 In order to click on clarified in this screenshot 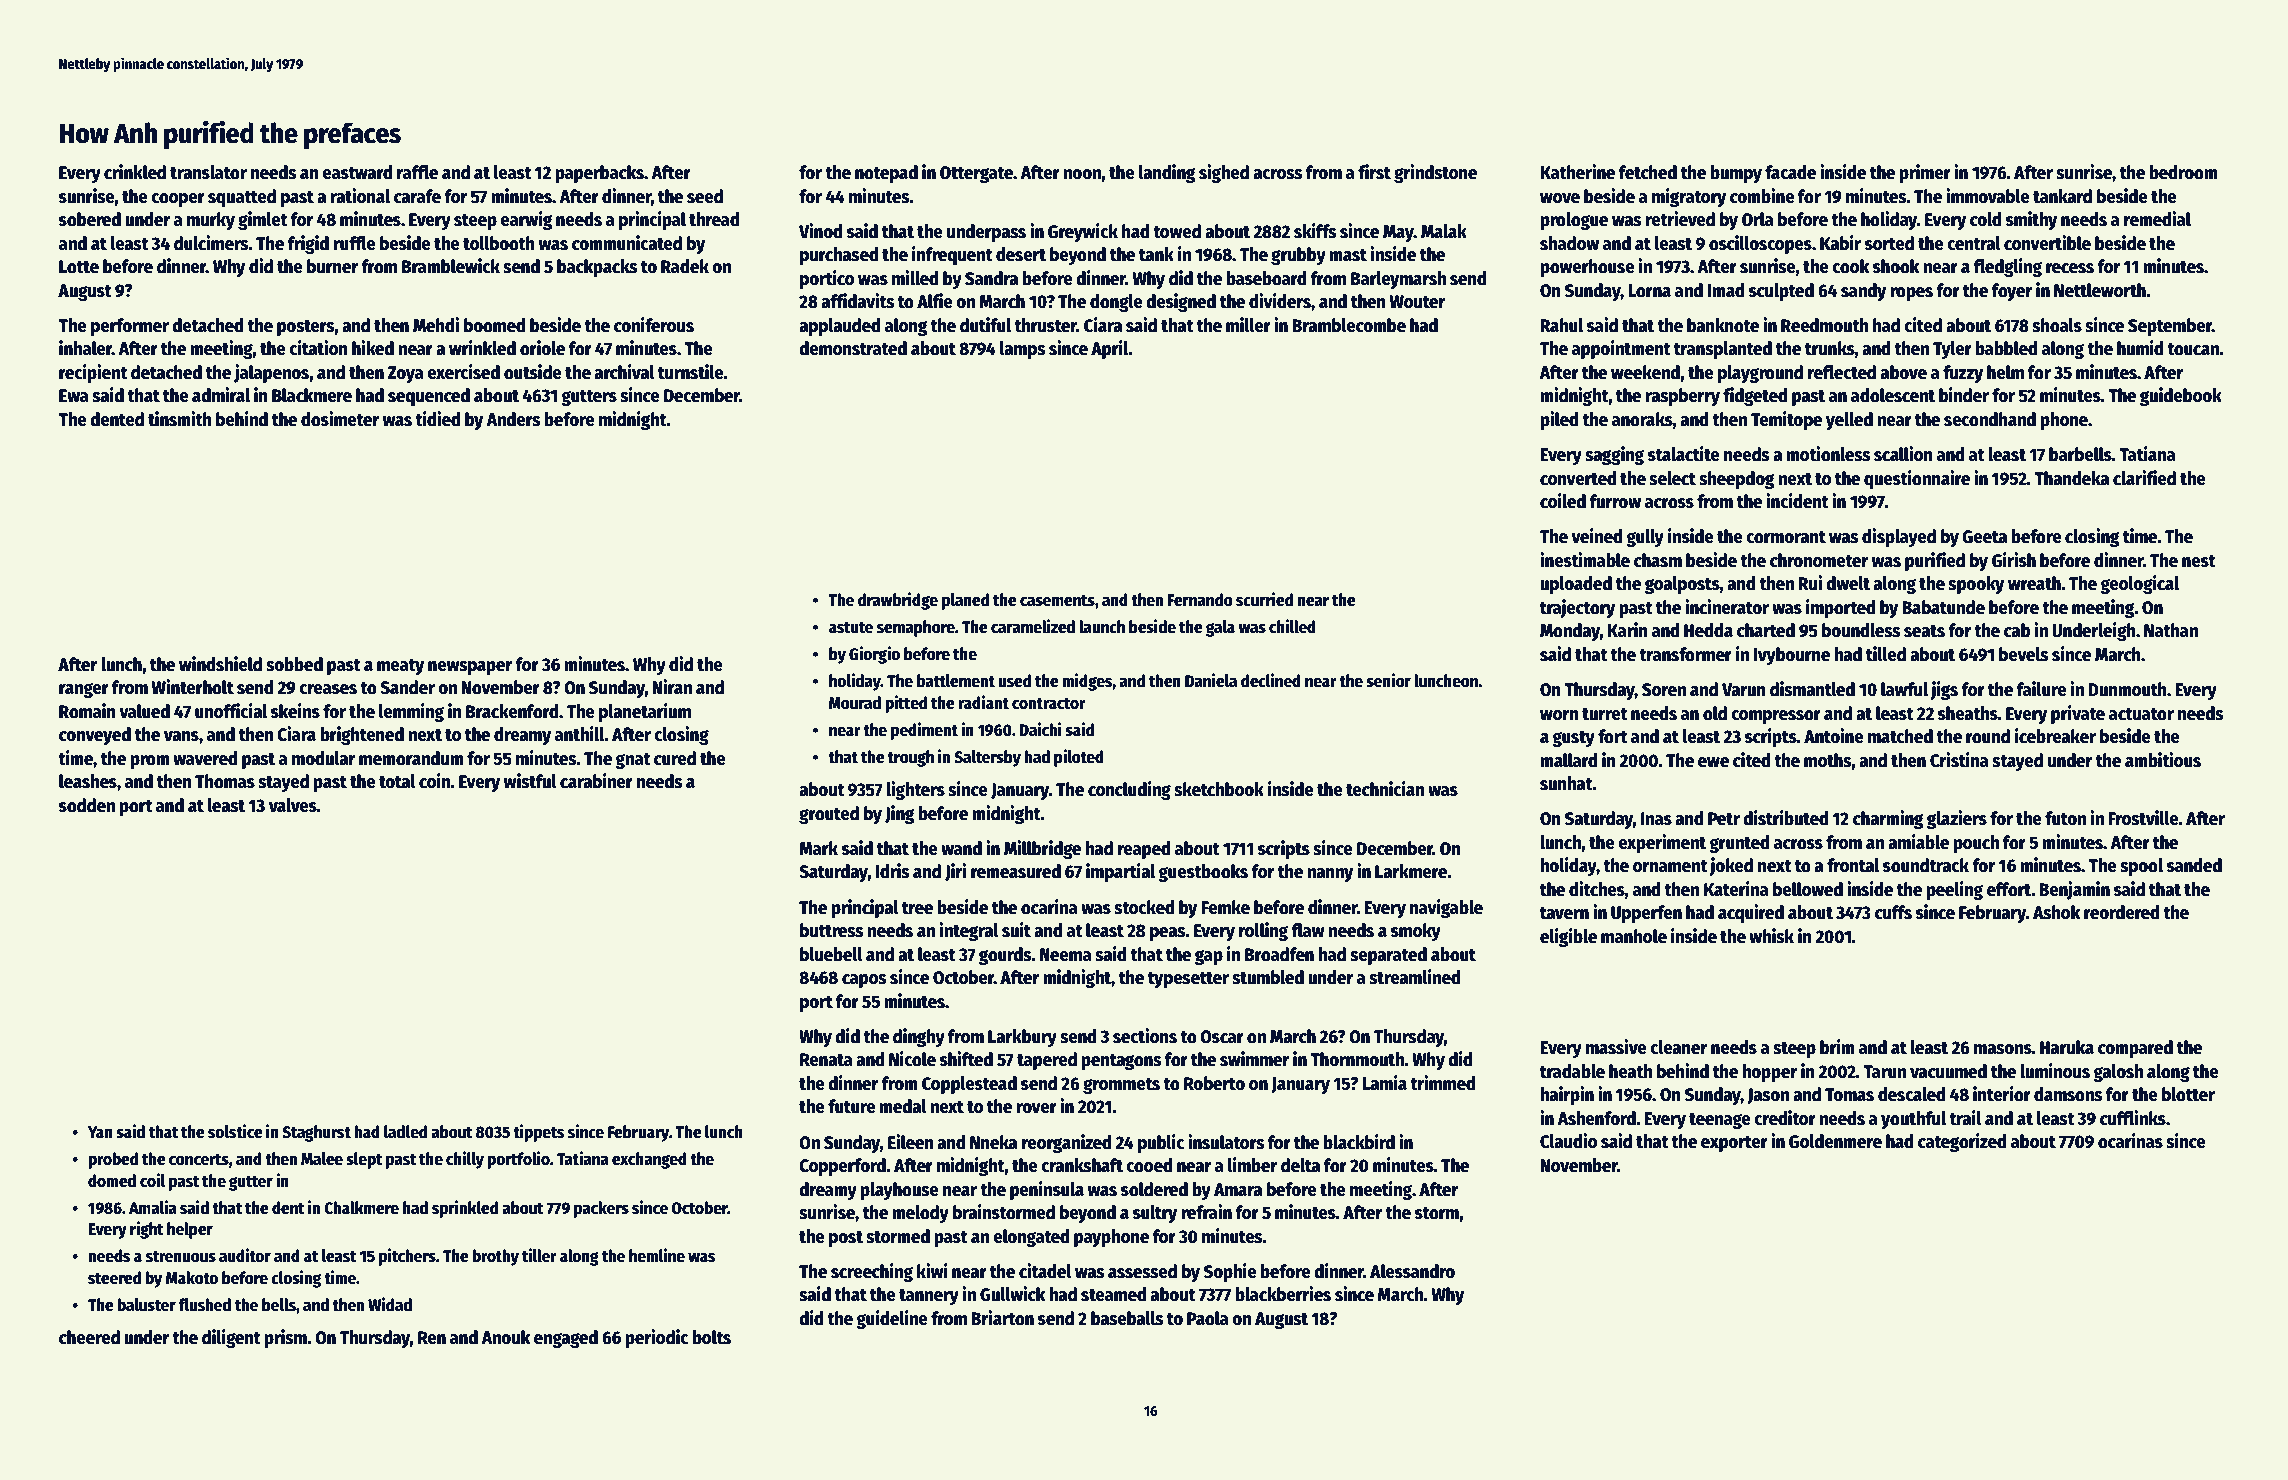, I will do `click(2144, 478)`.
